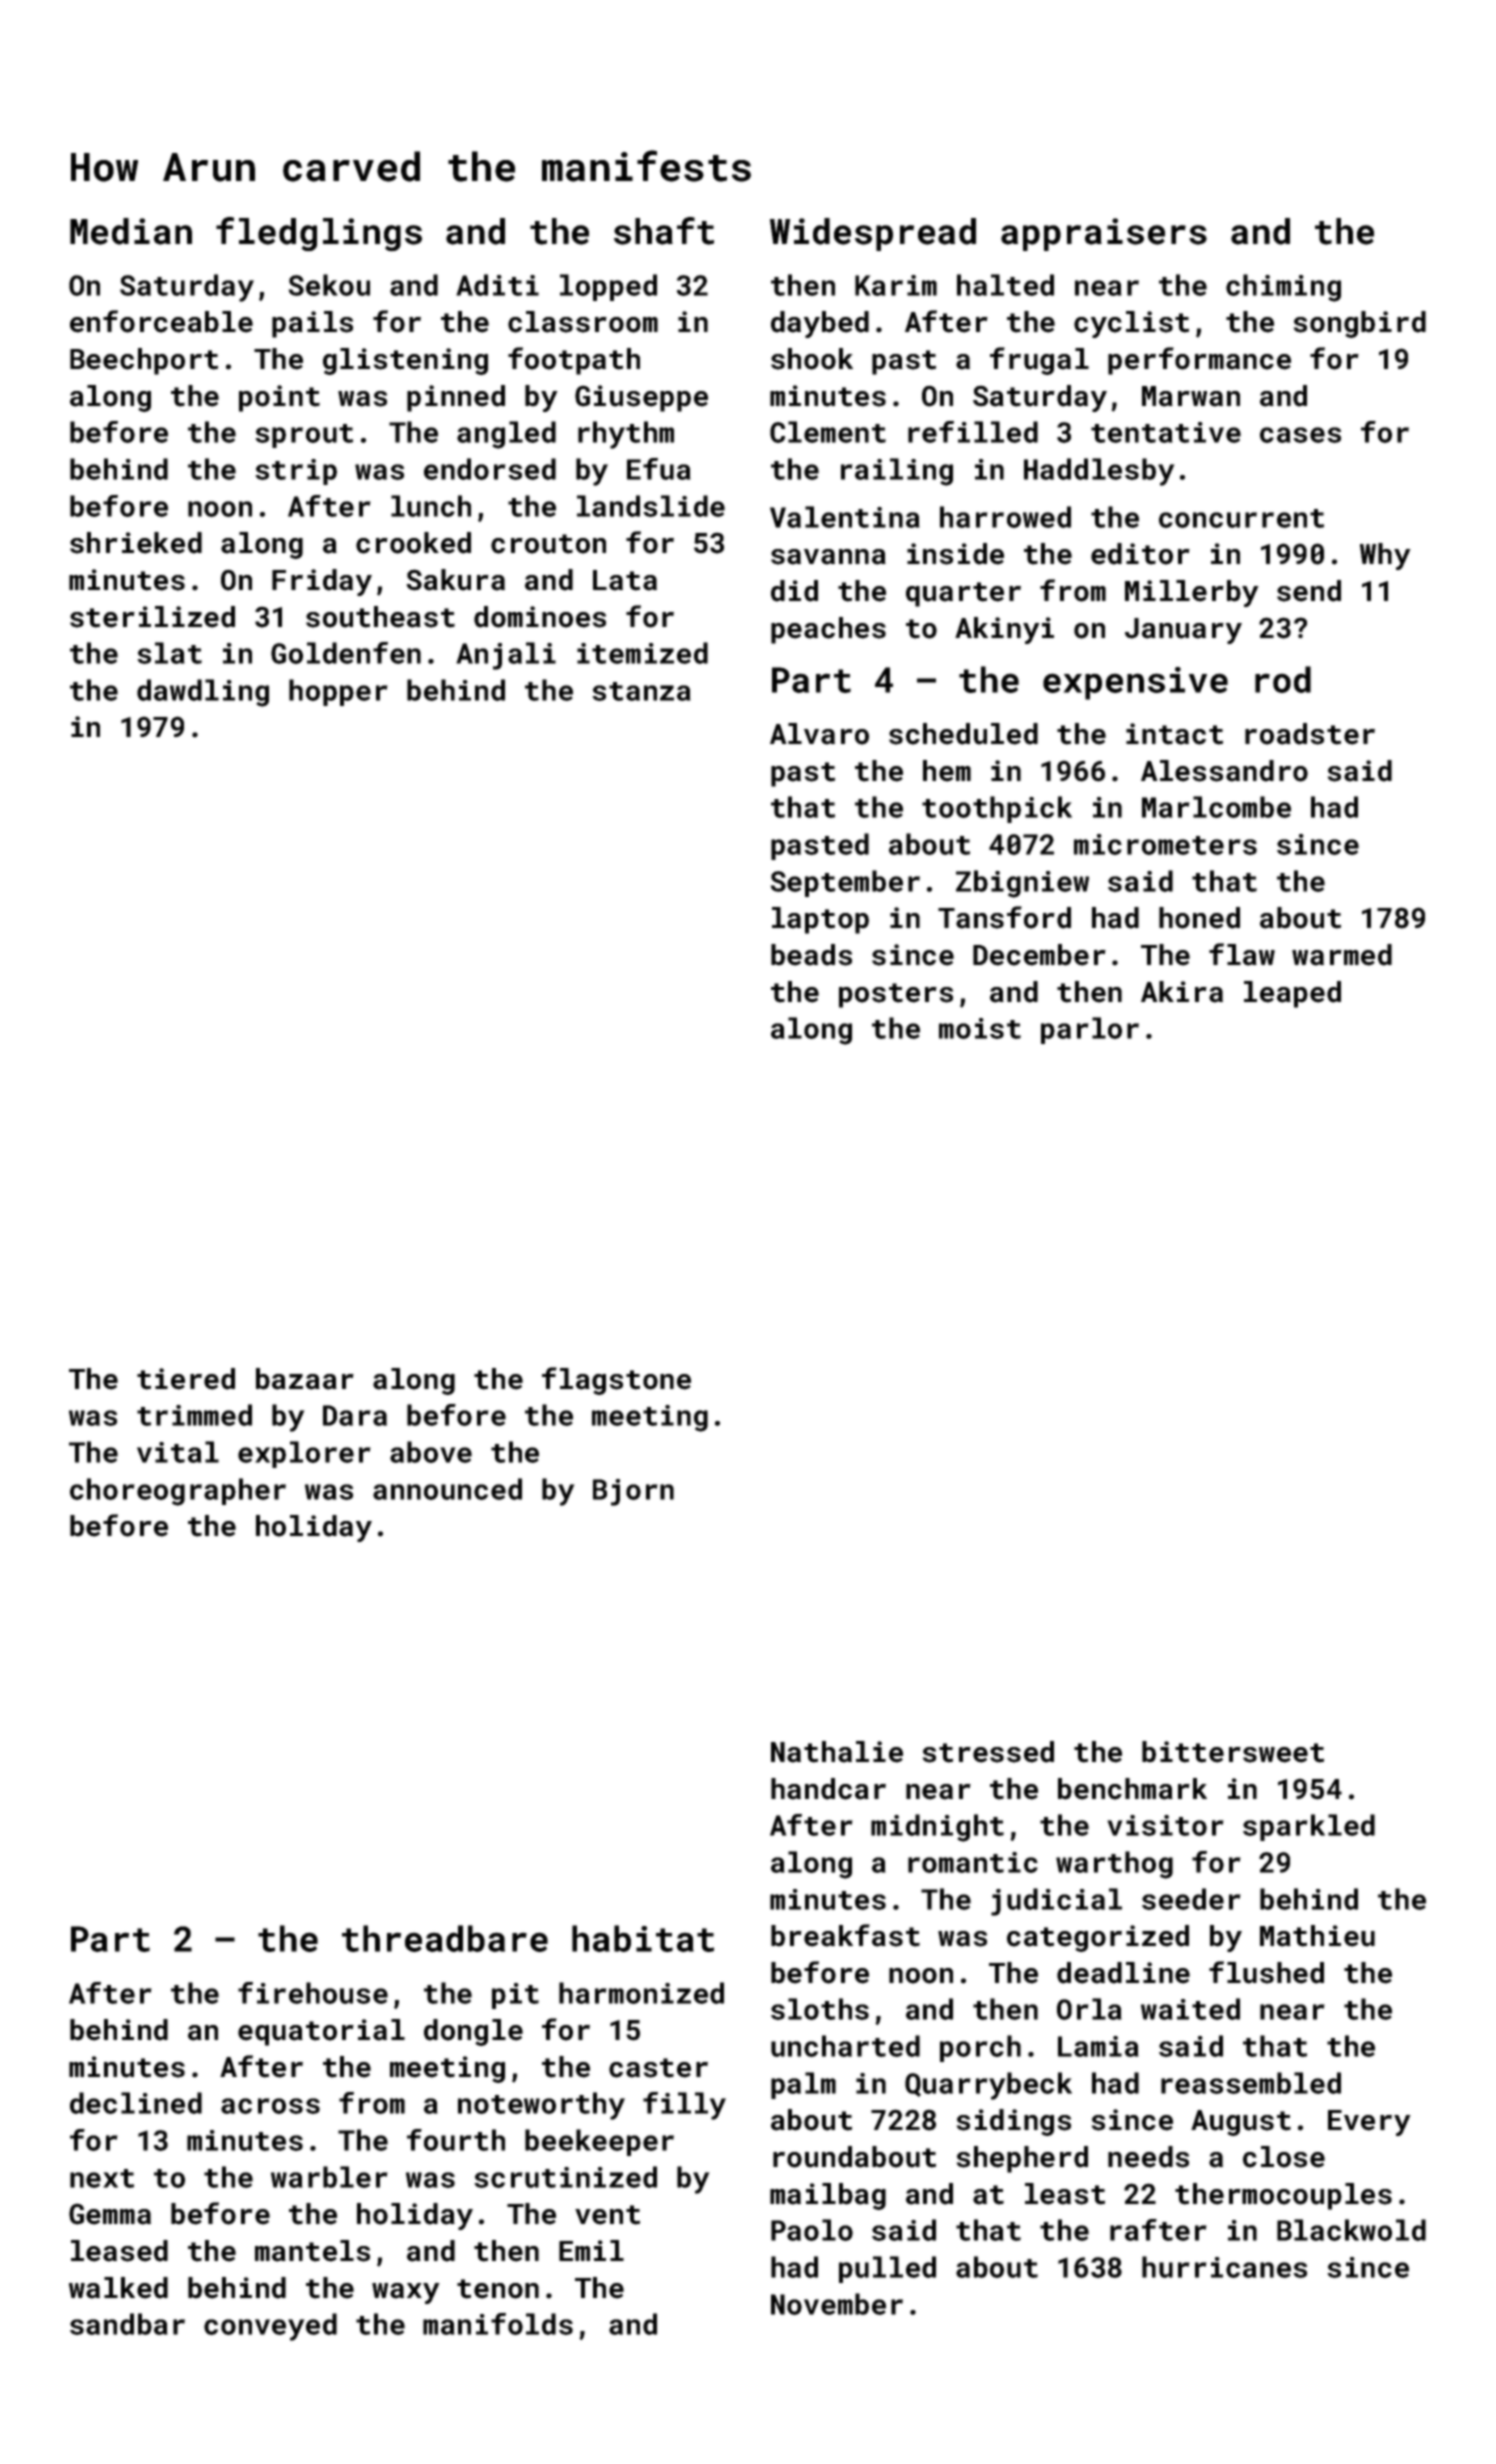 The image size is (1496, 2464). Describe the element at coordinates (355, 1415) in the page. I see `Dara` at that location.
